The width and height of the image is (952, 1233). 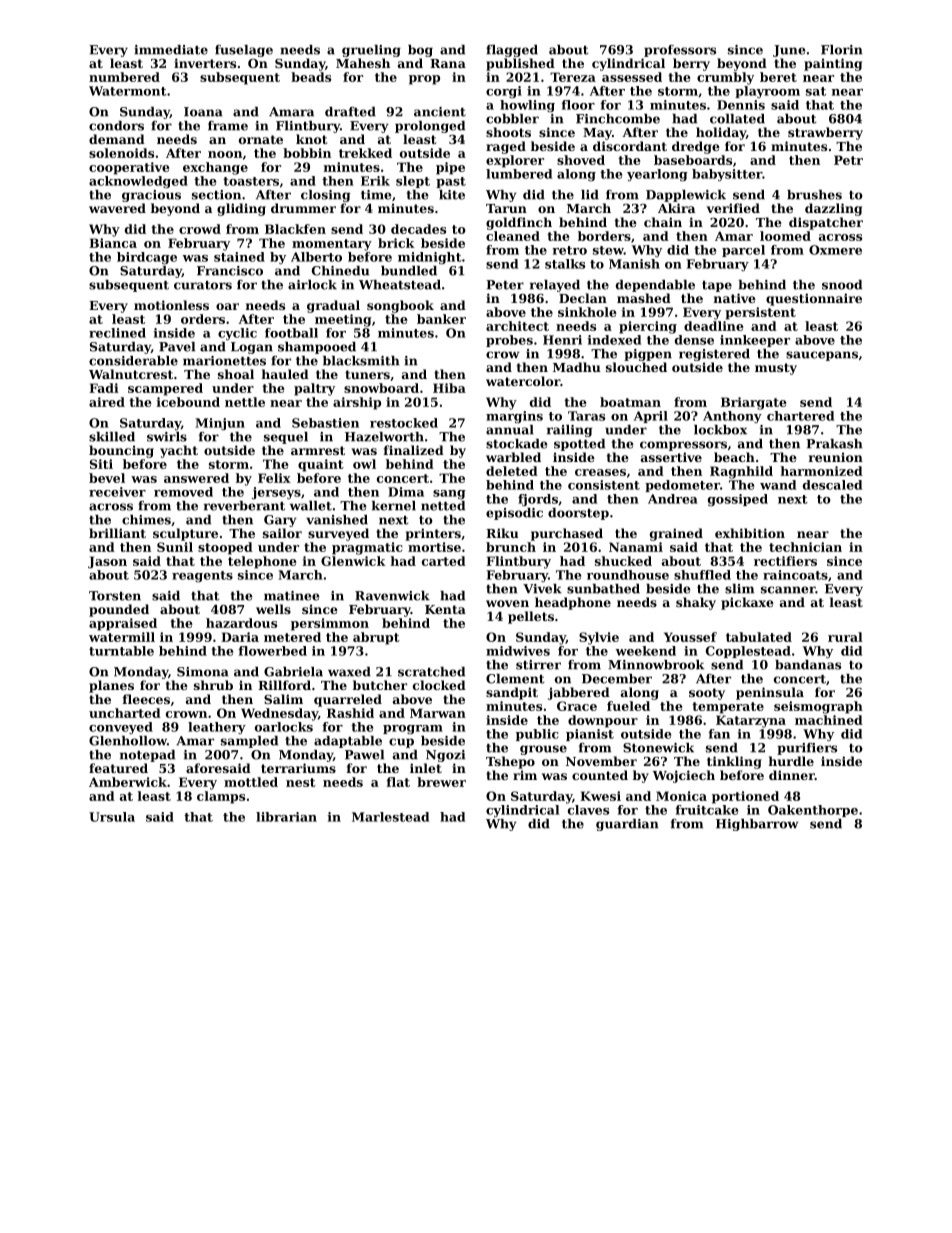 What do you see at coordinates (376, 195) in the image?
I see `time` at bounding box center [376, 195].
